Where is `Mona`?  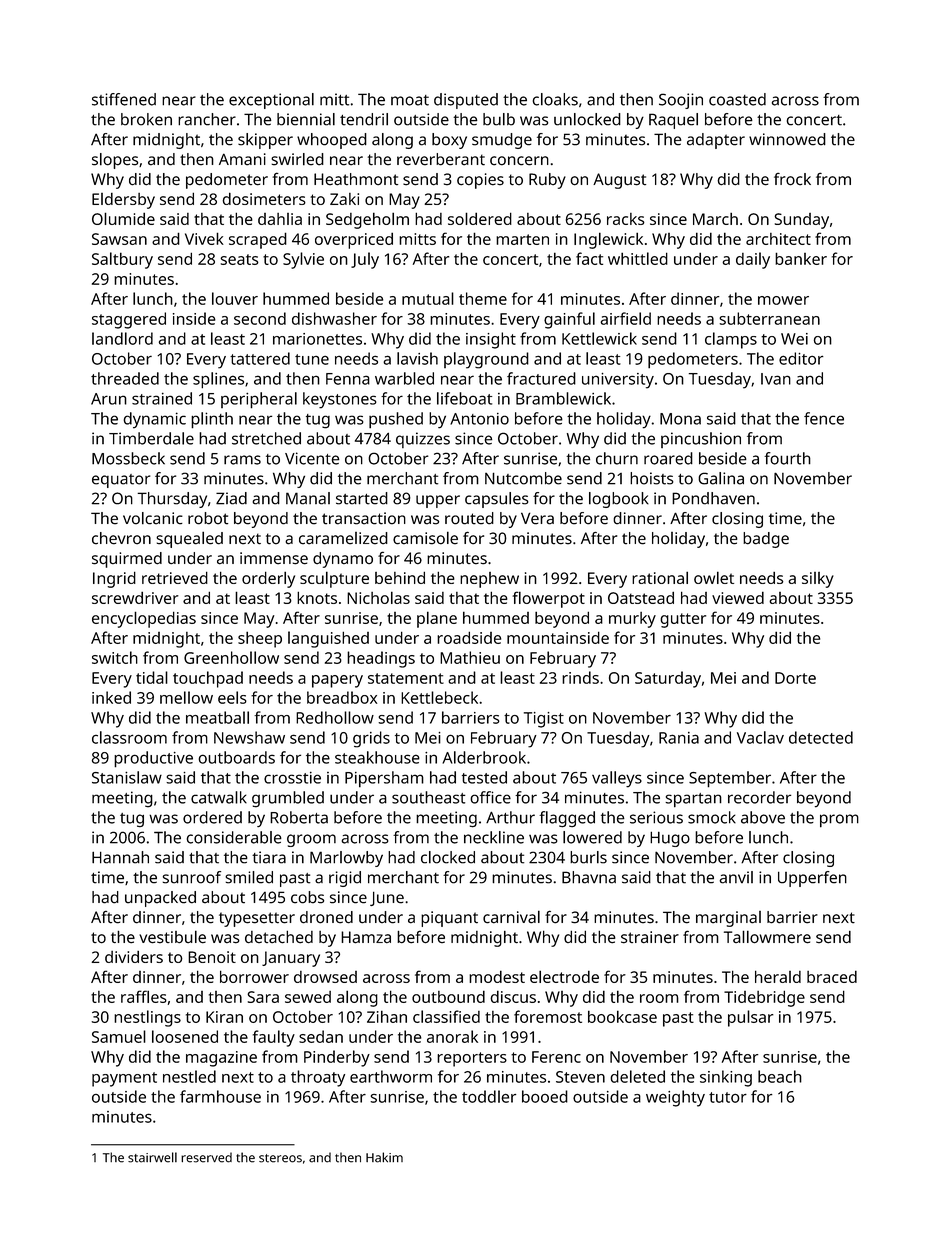
Mona is located at coordinates (680, 419).
